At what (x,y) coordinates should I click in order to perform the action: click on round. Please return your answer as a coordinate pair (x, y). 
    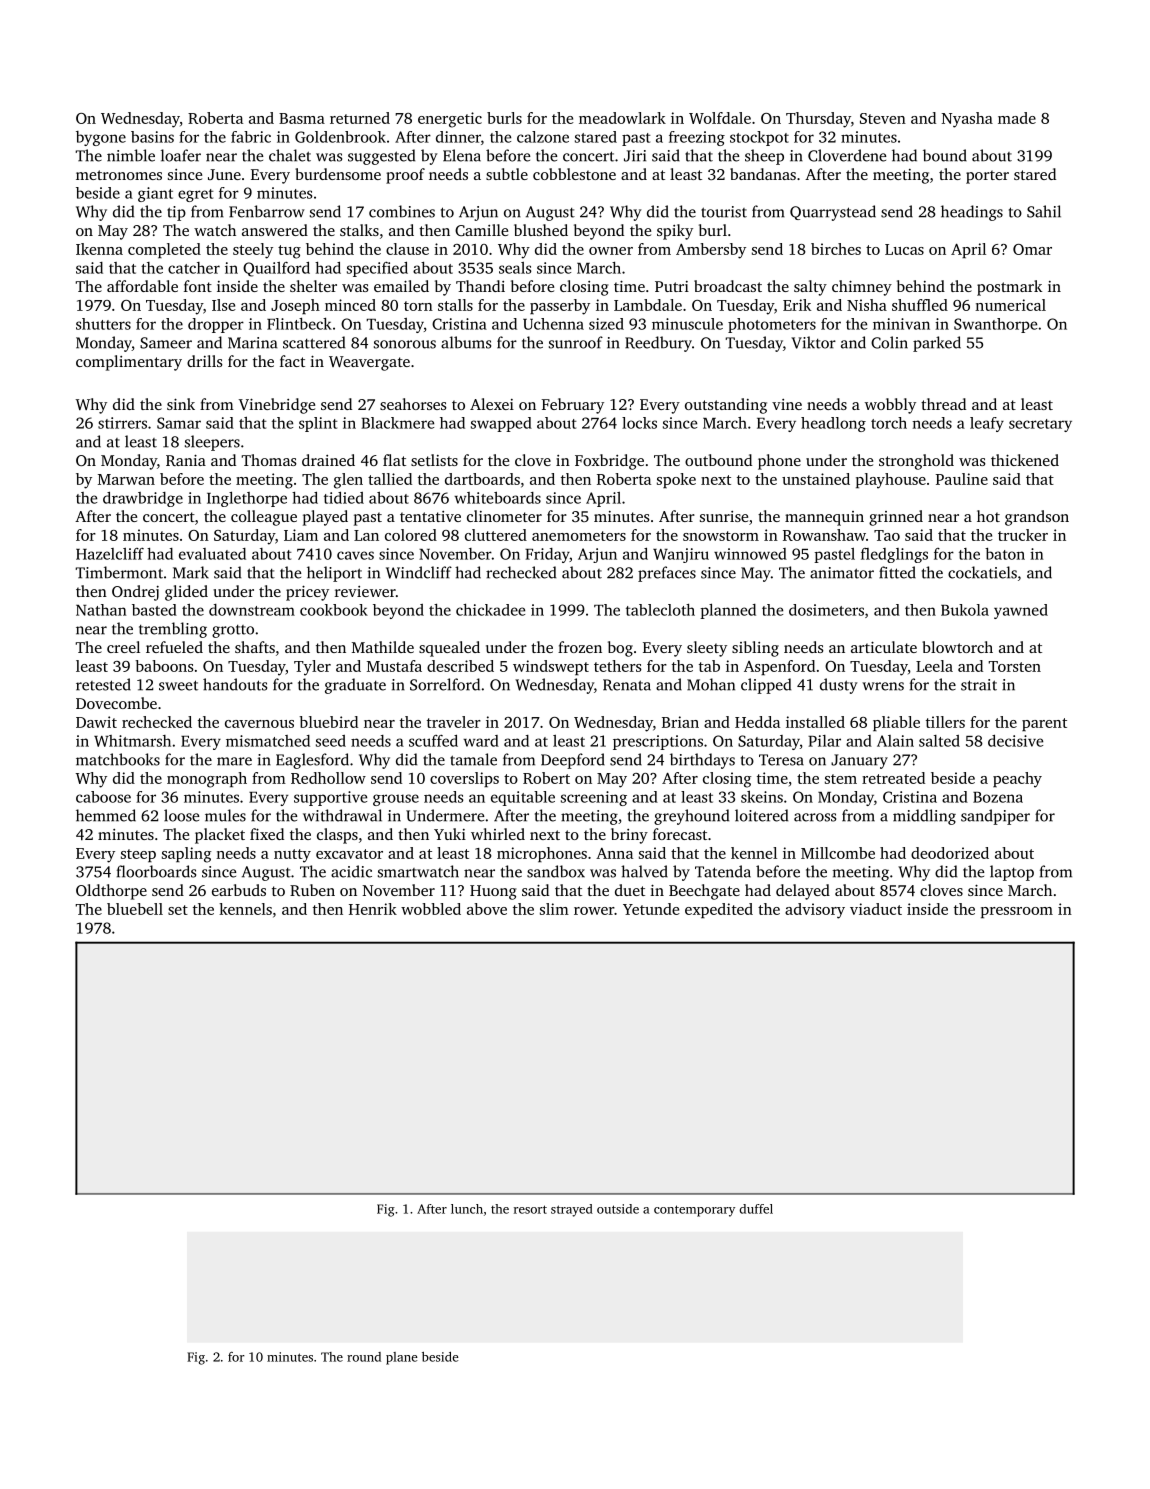
    Looking at the image, I should click on (364, 1357).
